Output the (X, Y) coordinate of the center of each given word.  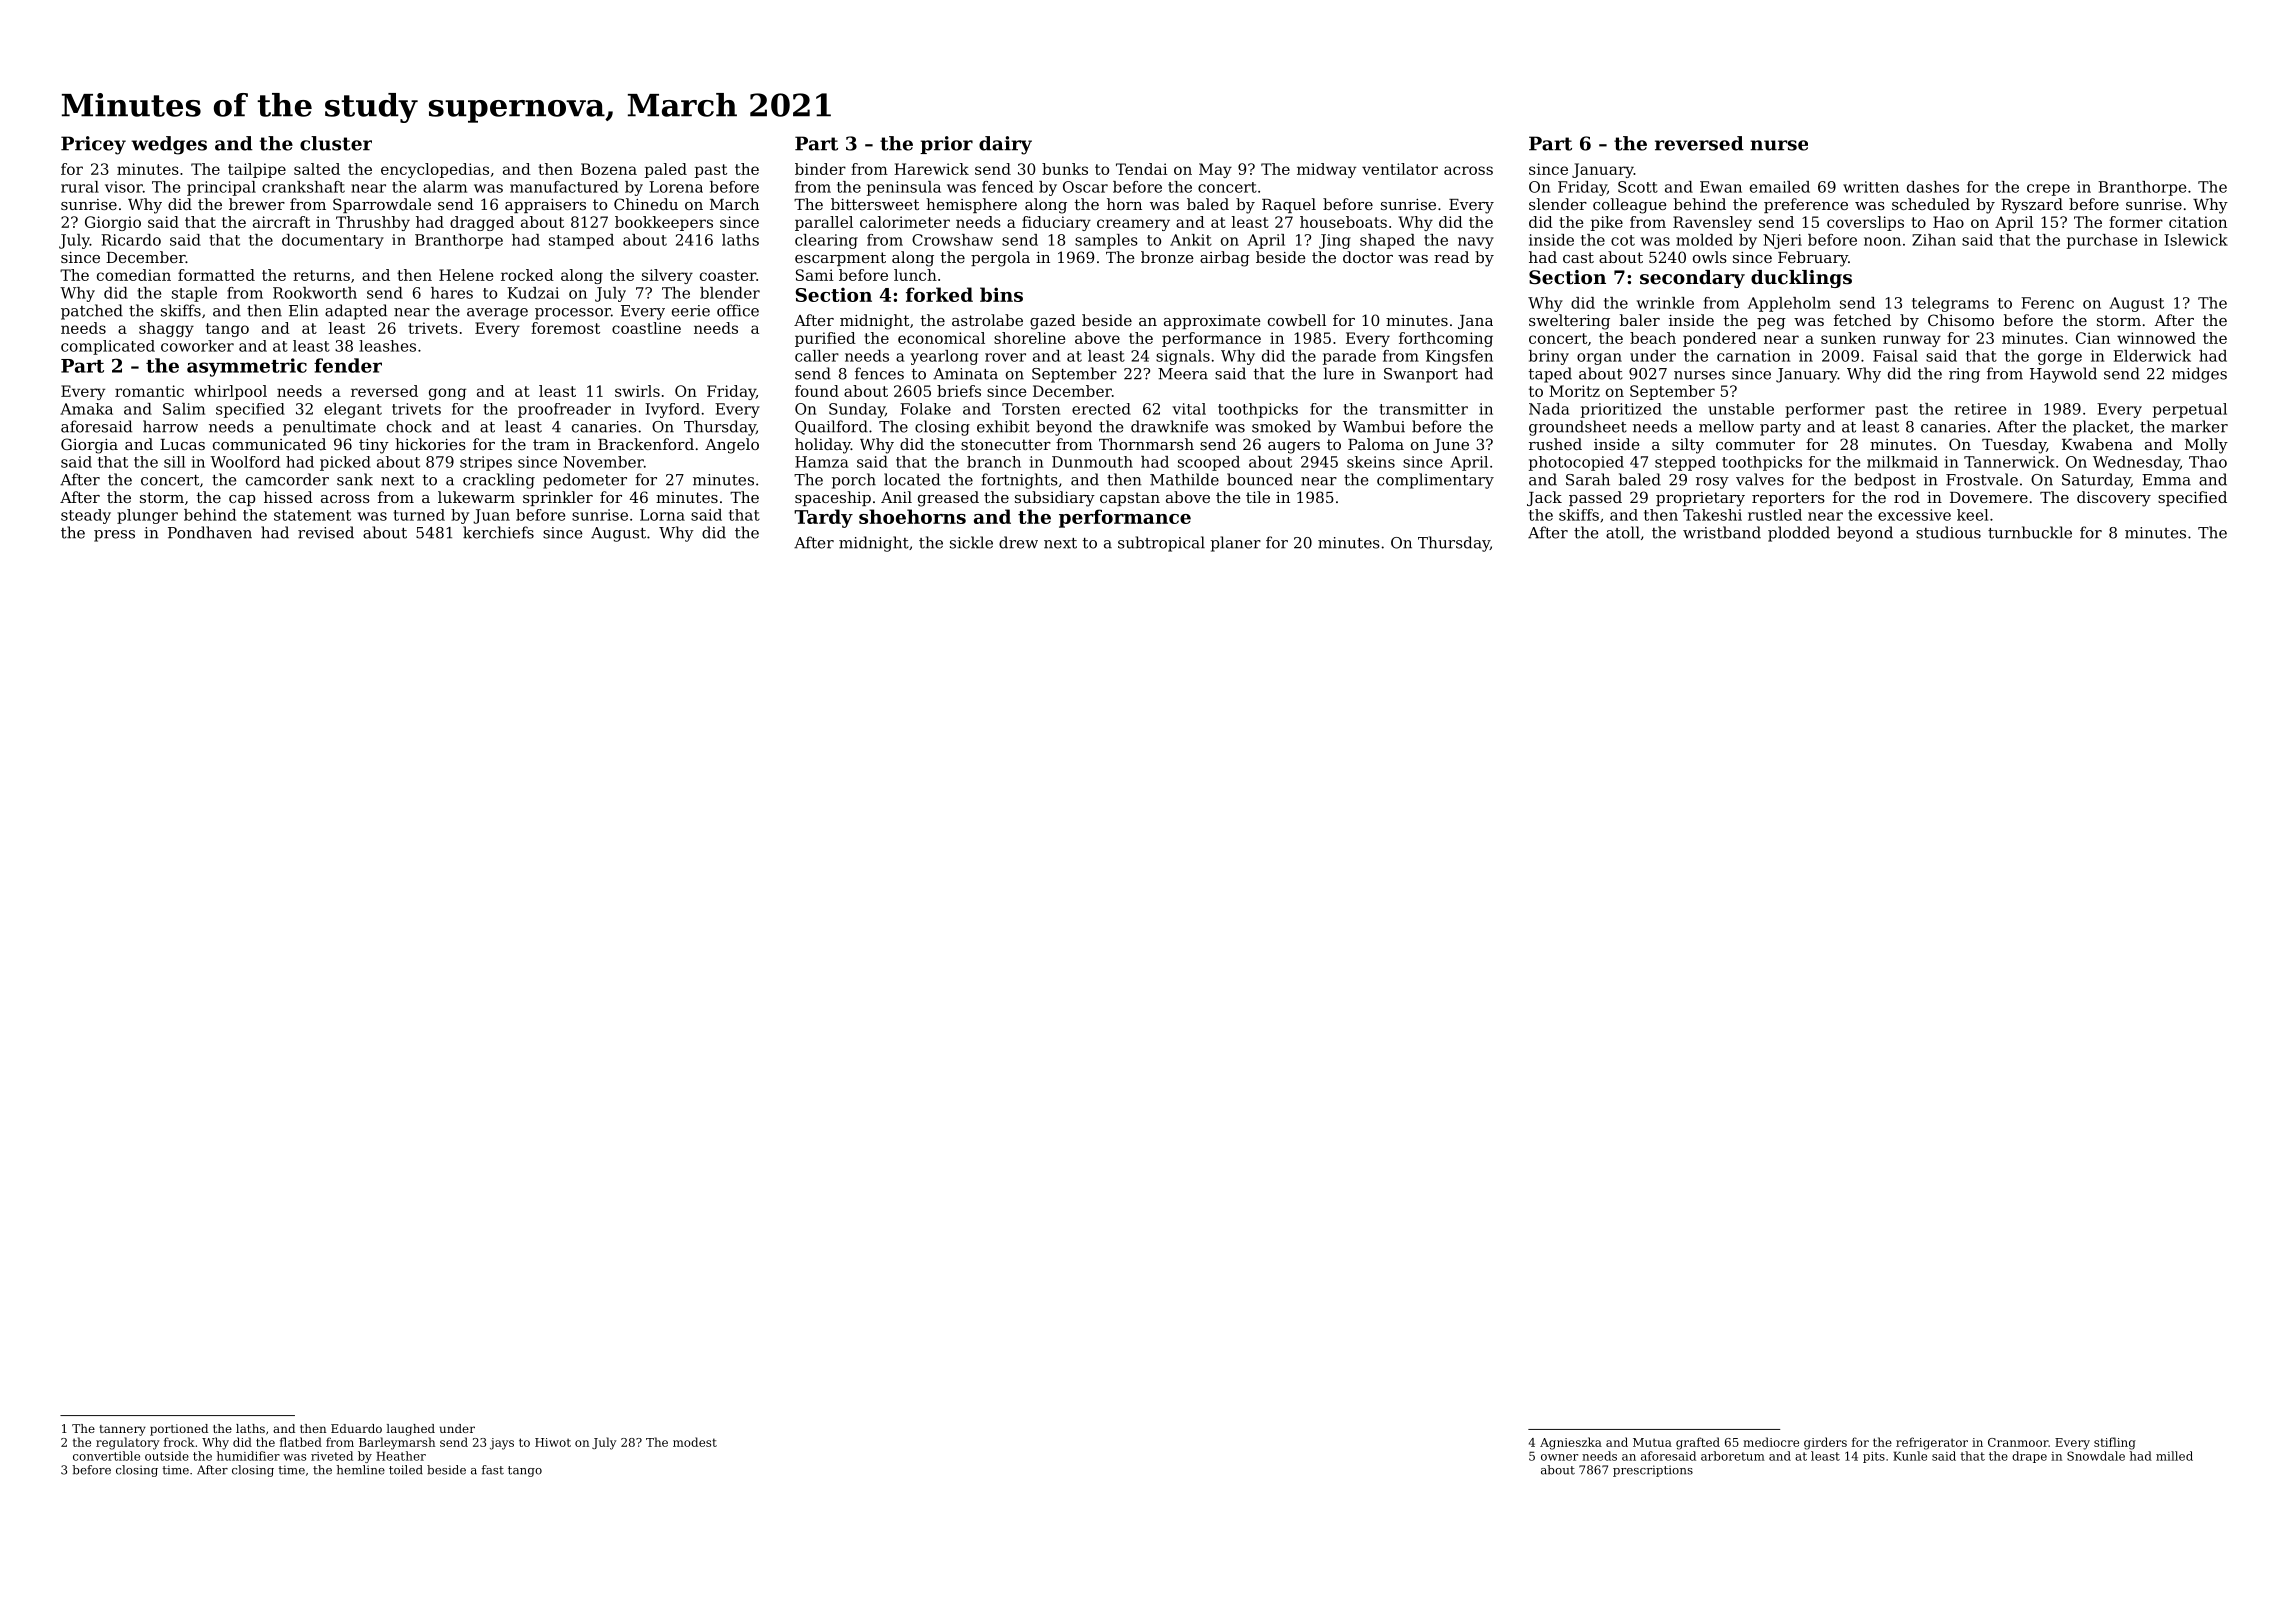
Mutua (1652, 1442)
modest (695, 1442)
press (114, 536)
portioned (179, 1430)
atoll (1623, 532)
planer (1236, 544)
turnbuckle (2030, 532)
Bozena (609, 169)
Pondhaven (210, 532)
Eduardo (356, 1428)
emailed (1780, 187)
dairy (1005, 145)
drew (1018, 542)
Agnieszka (1571, 1443)
